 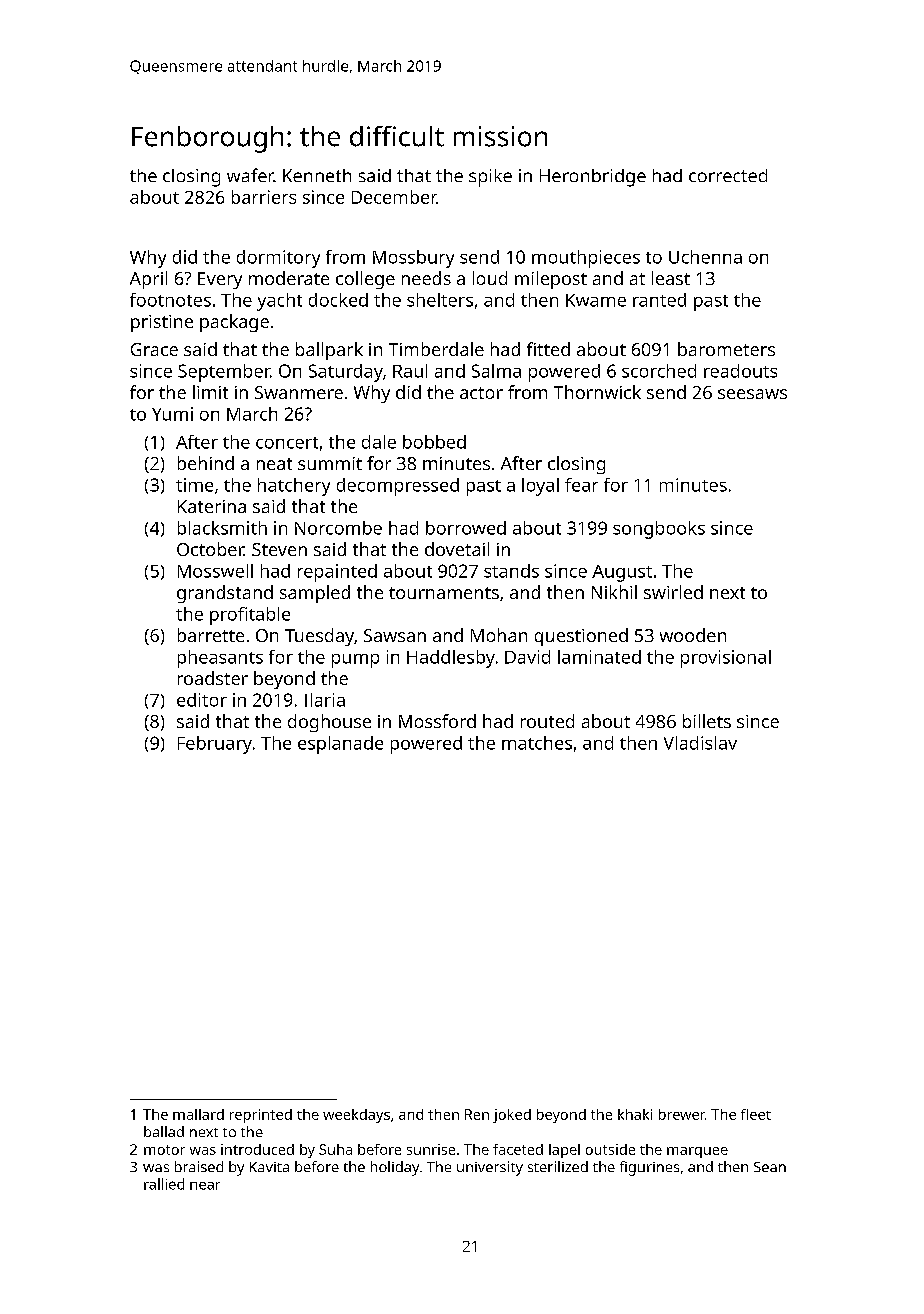 I want to click on Vladislav, so click(x=700, y=743).
